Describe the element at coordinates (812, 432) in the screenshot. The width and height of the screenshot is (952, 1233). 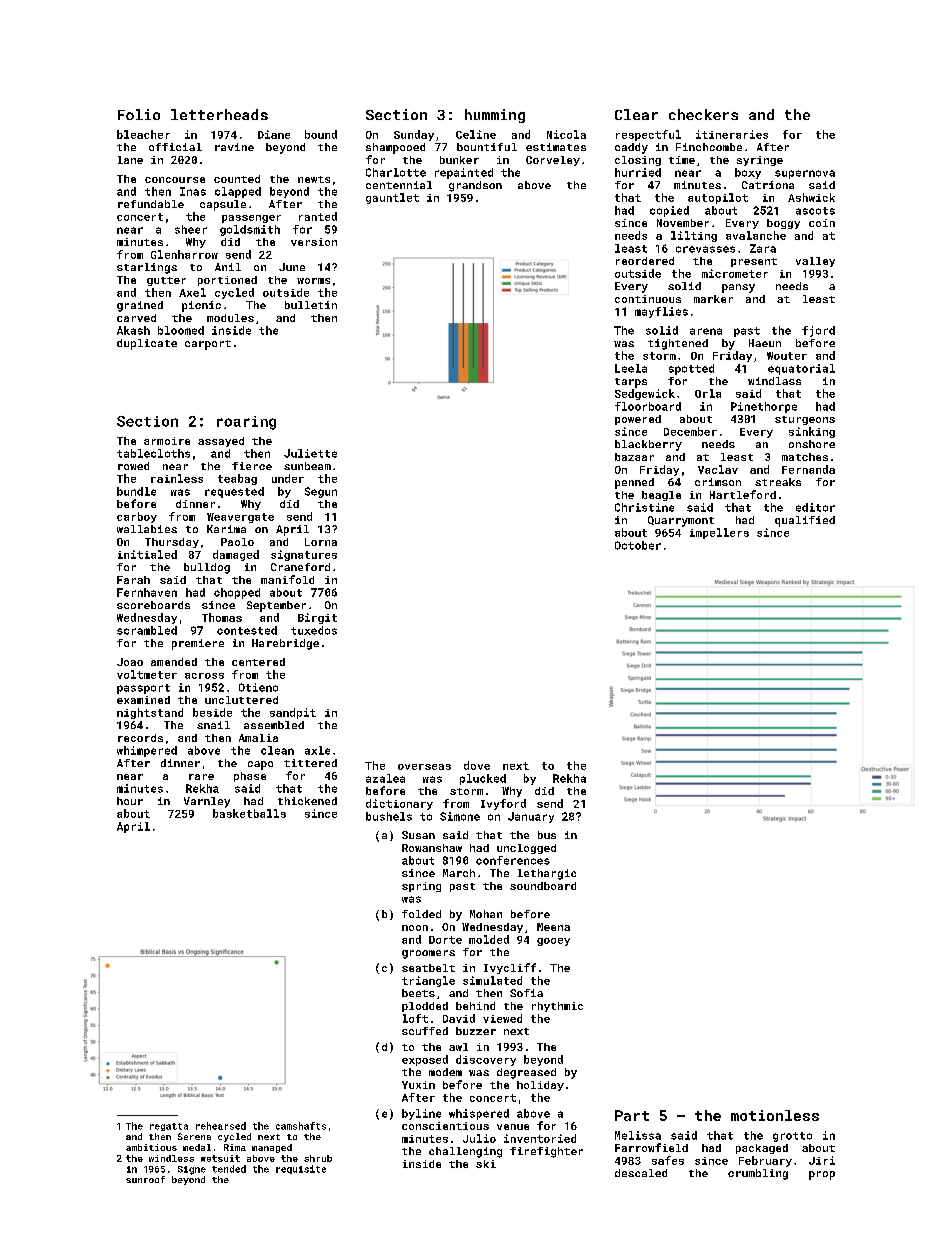
I see `sinking` at that location.
